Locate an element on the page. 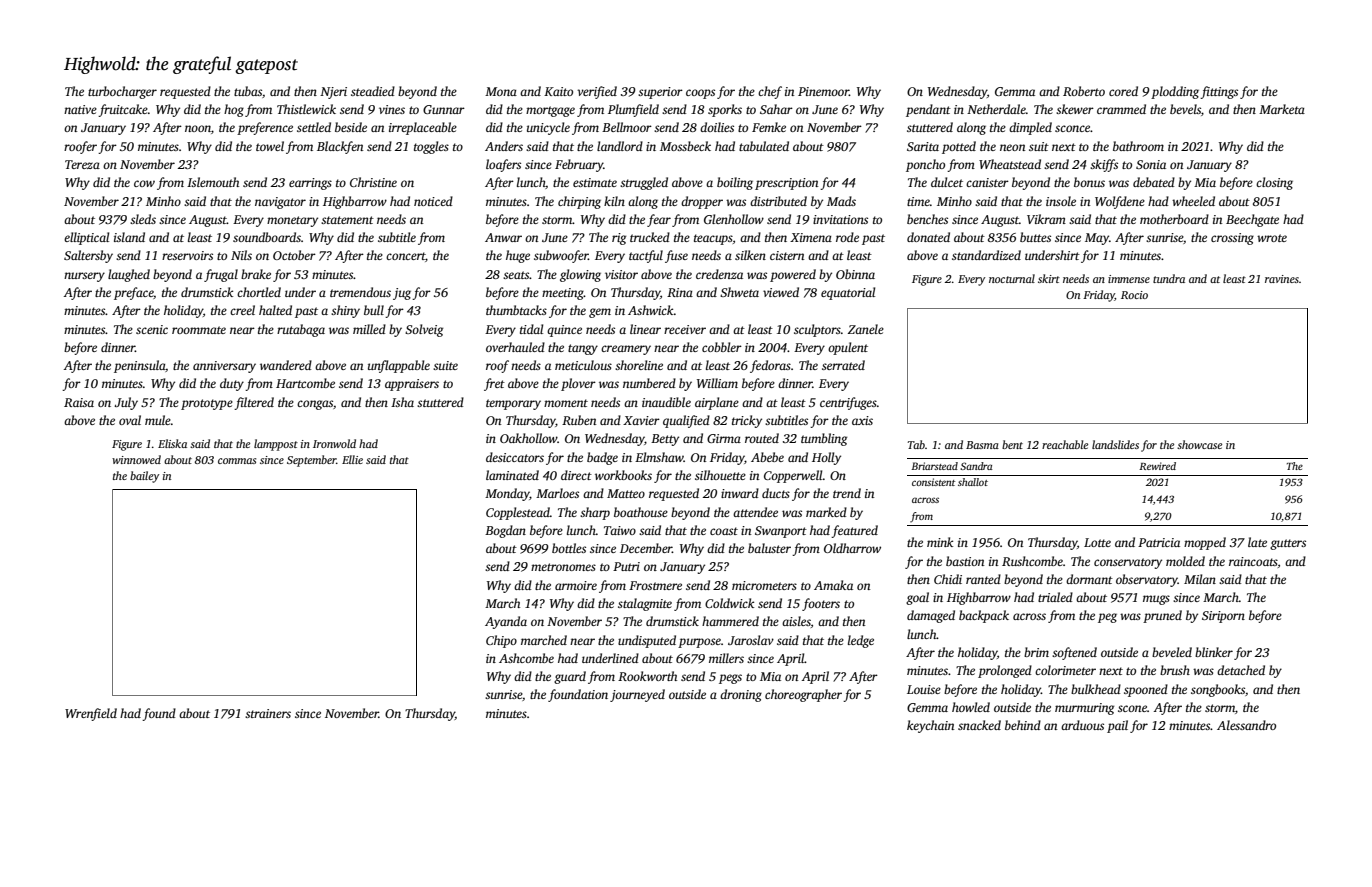  Copperwell is located at coordinates (793, 476).
